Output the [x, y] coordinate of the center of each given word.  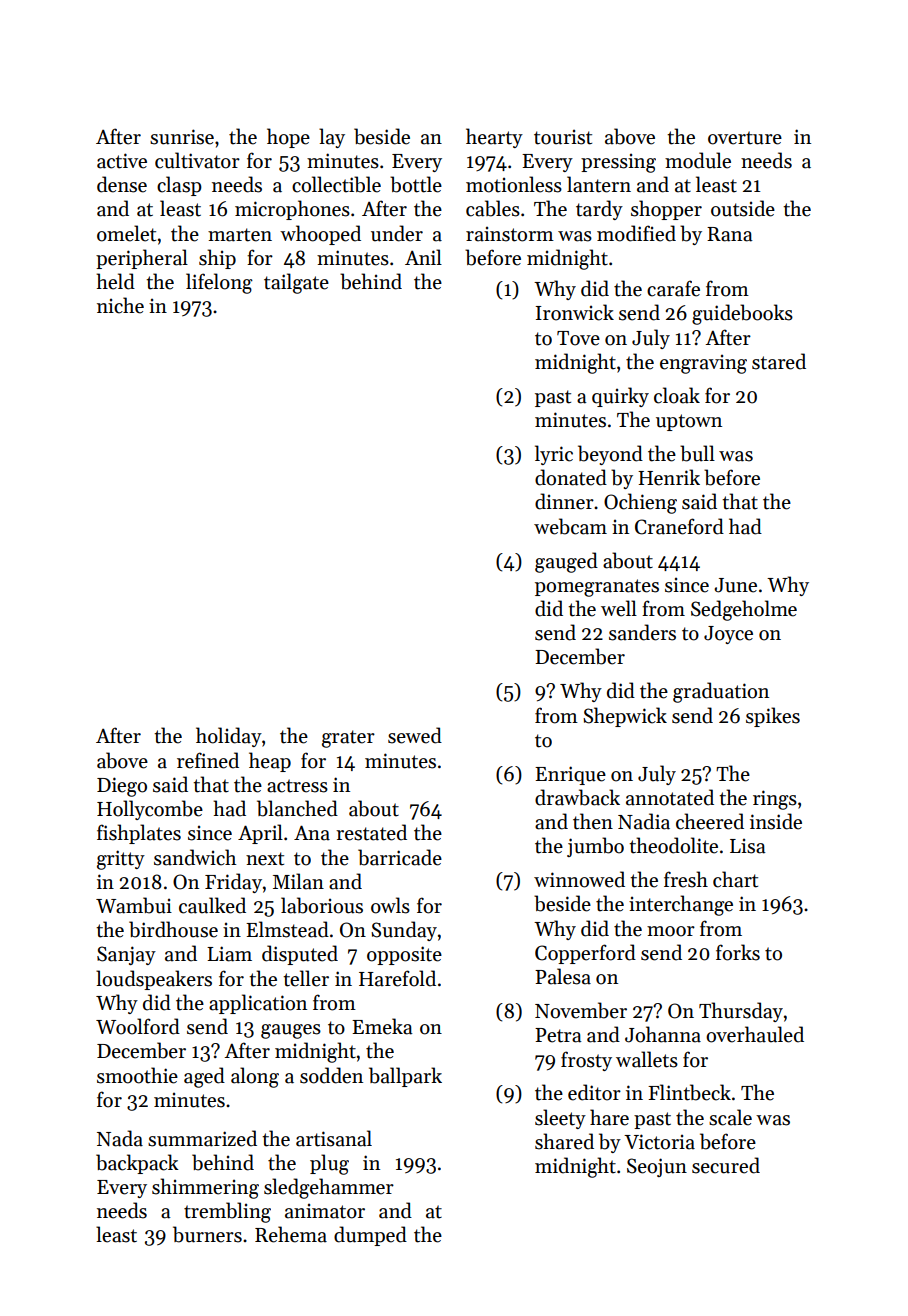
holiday [229, 737]
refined [208, 760]
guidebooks [742, 314]
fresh [686, 879]
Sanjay [126, 955]
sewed [415, 735]
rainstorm [510, 234]
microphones [292, 210]
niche [120, 305]
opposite [404, 955]
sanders [642, 632]
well [619, 608]
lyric [554, 455]
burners [207, 1234]
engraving [703, 364]
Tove [578, 338]
